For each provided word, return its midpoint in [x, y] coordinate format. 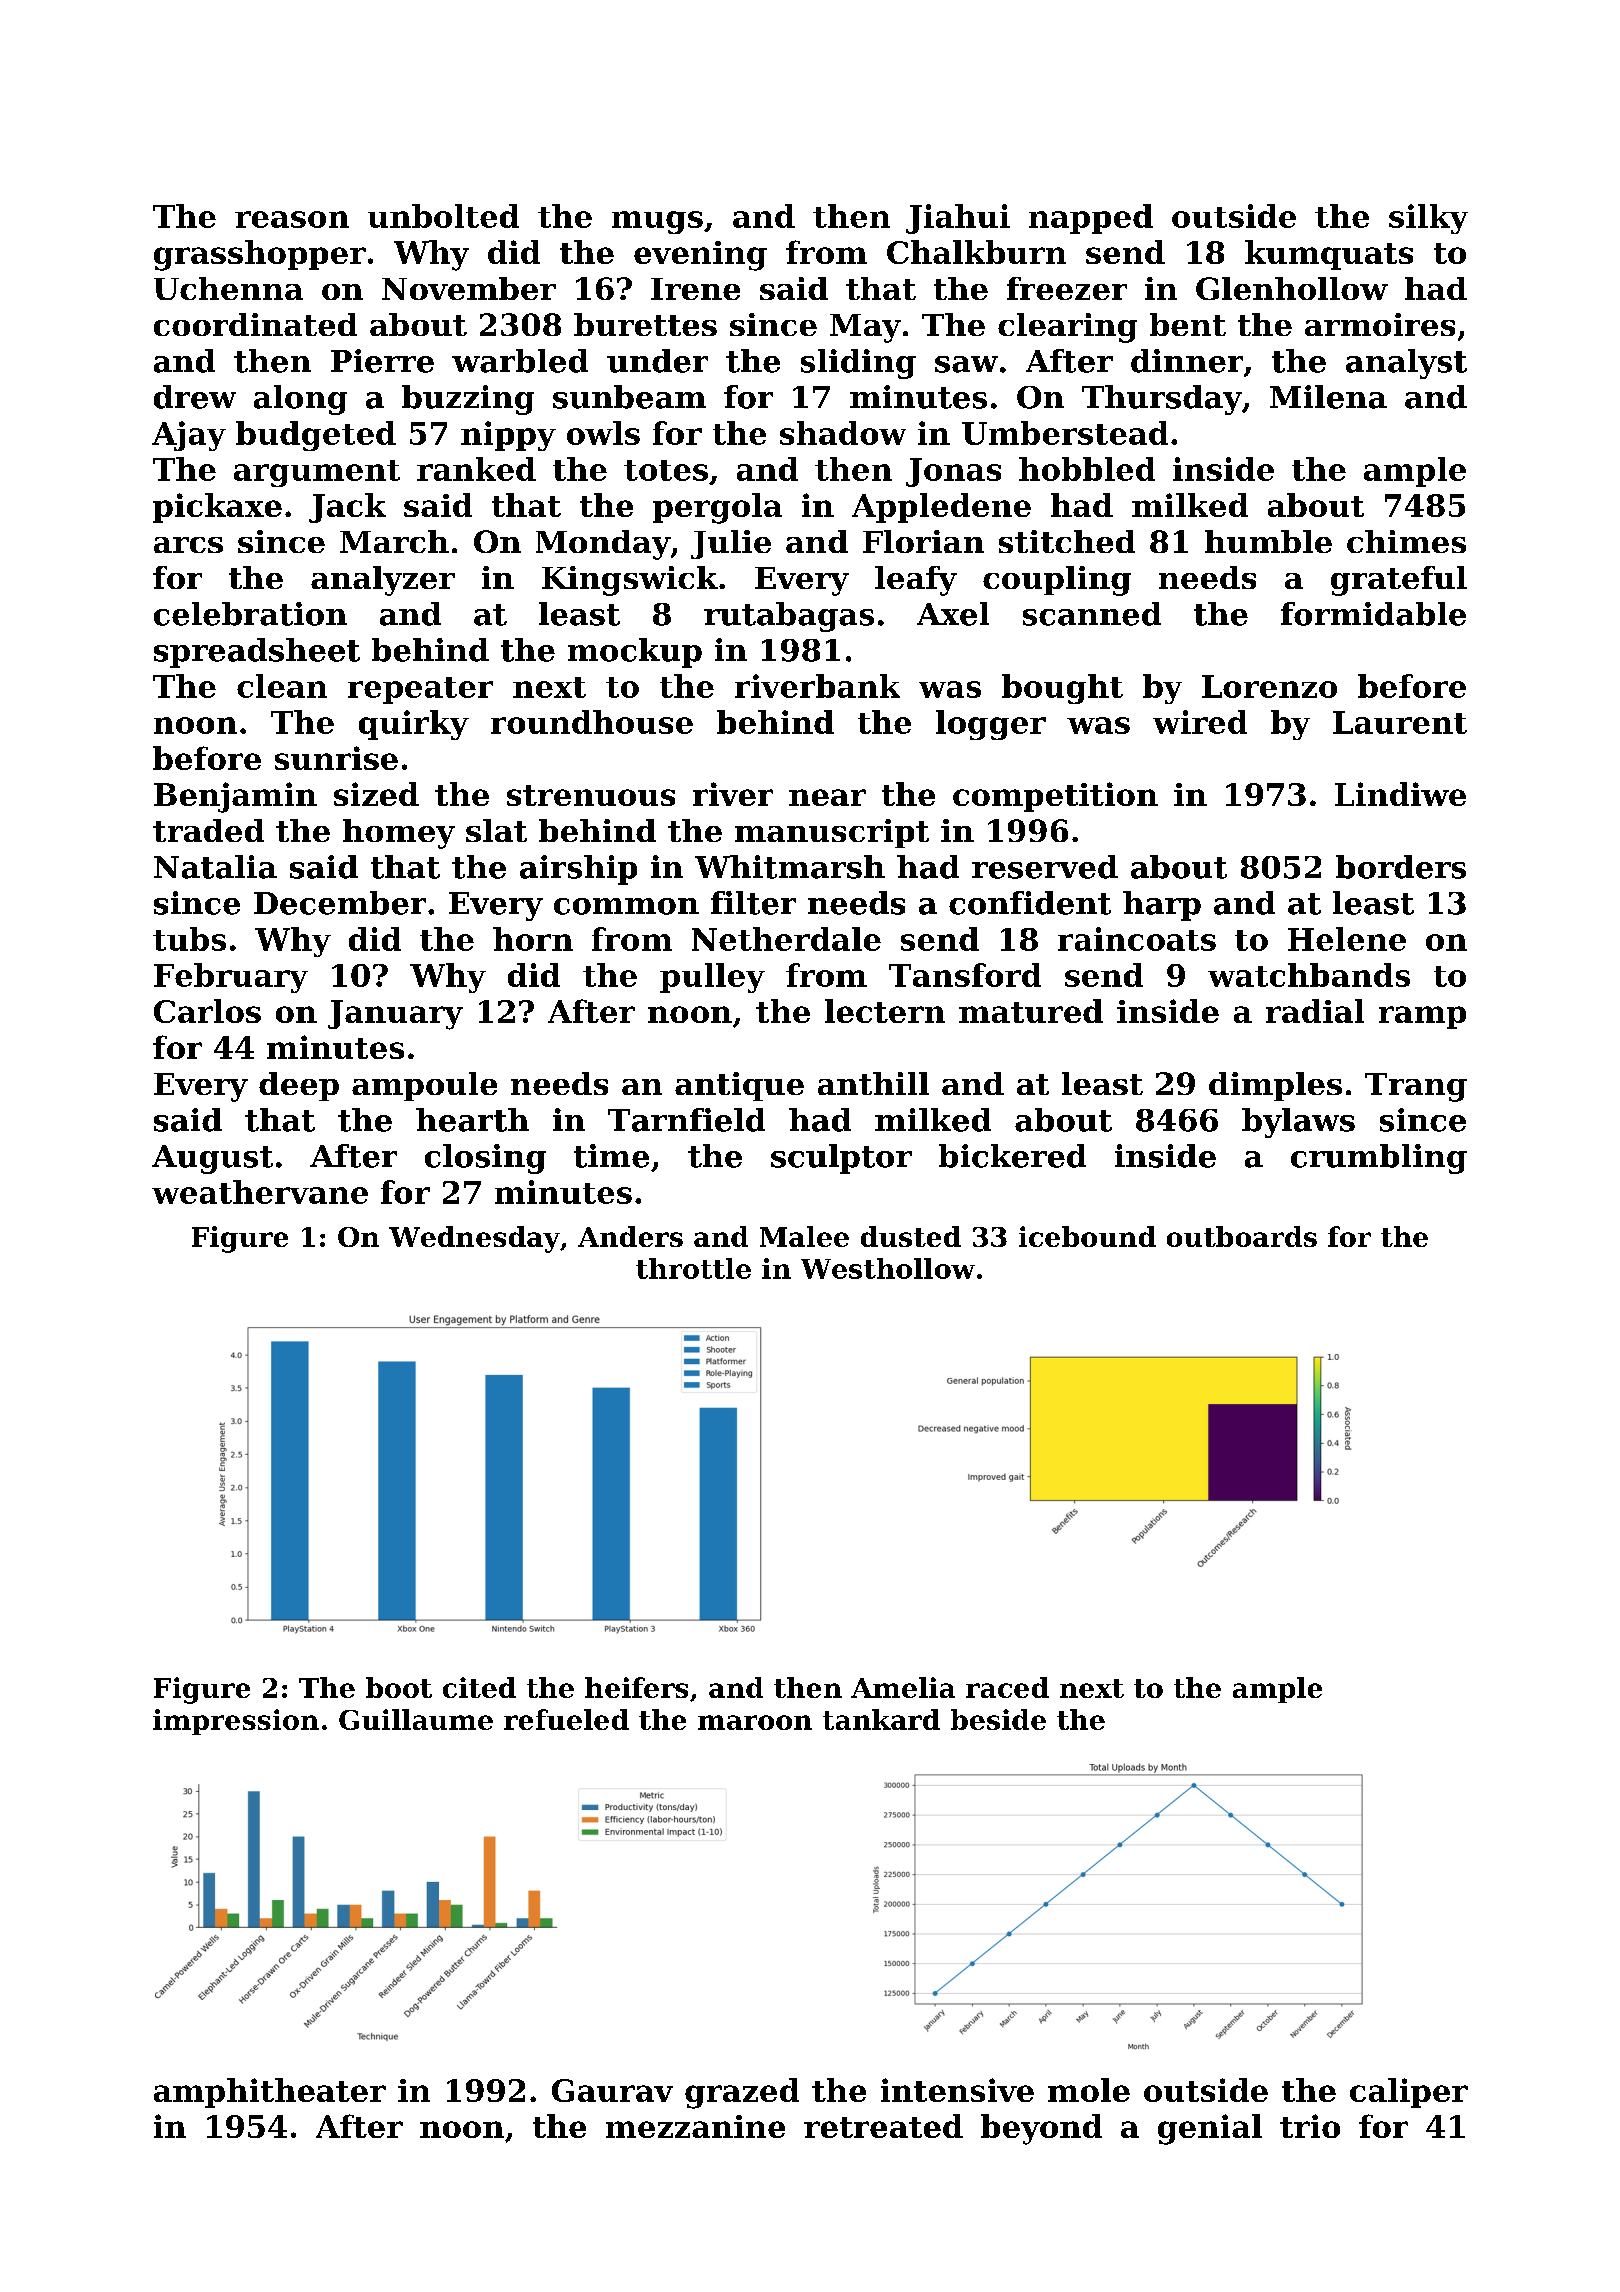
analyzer [383, 581]
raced [1007, 1687]
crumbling [1379, 1159]
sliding [858, 364]
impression [236, 1722]
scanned [1092, 614]
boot [399, 1687]
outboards [1242, 1236]
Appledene [941, 508]
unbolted [443, 216]
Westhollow [888, 1268]
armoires [1380, 324]
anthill [873, 1083]
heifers [636, 1687]
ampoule [424, 1086]
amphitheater [270, 2093]
